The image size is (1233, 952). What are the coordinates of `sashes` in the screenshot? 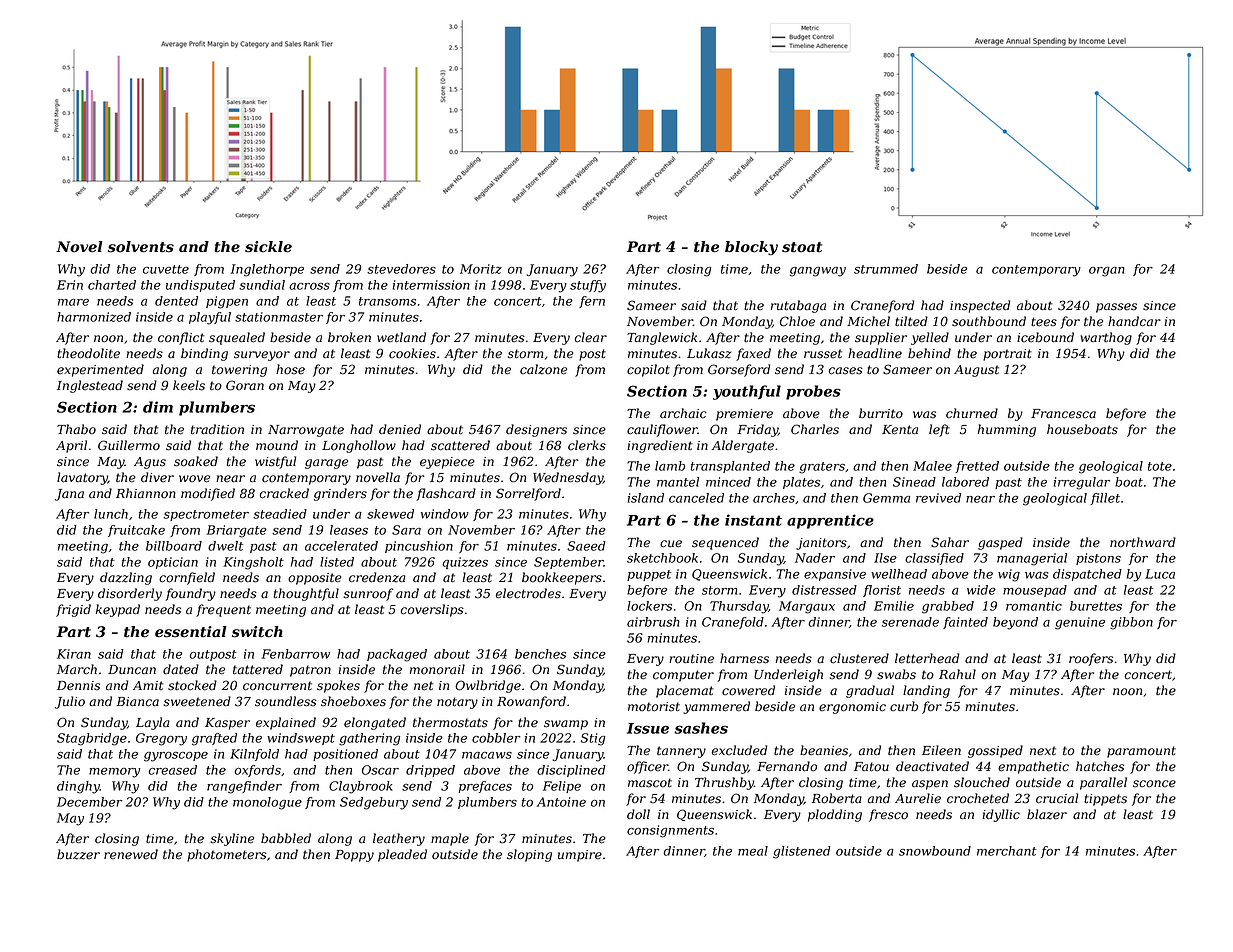 It's located at (701, 728).
